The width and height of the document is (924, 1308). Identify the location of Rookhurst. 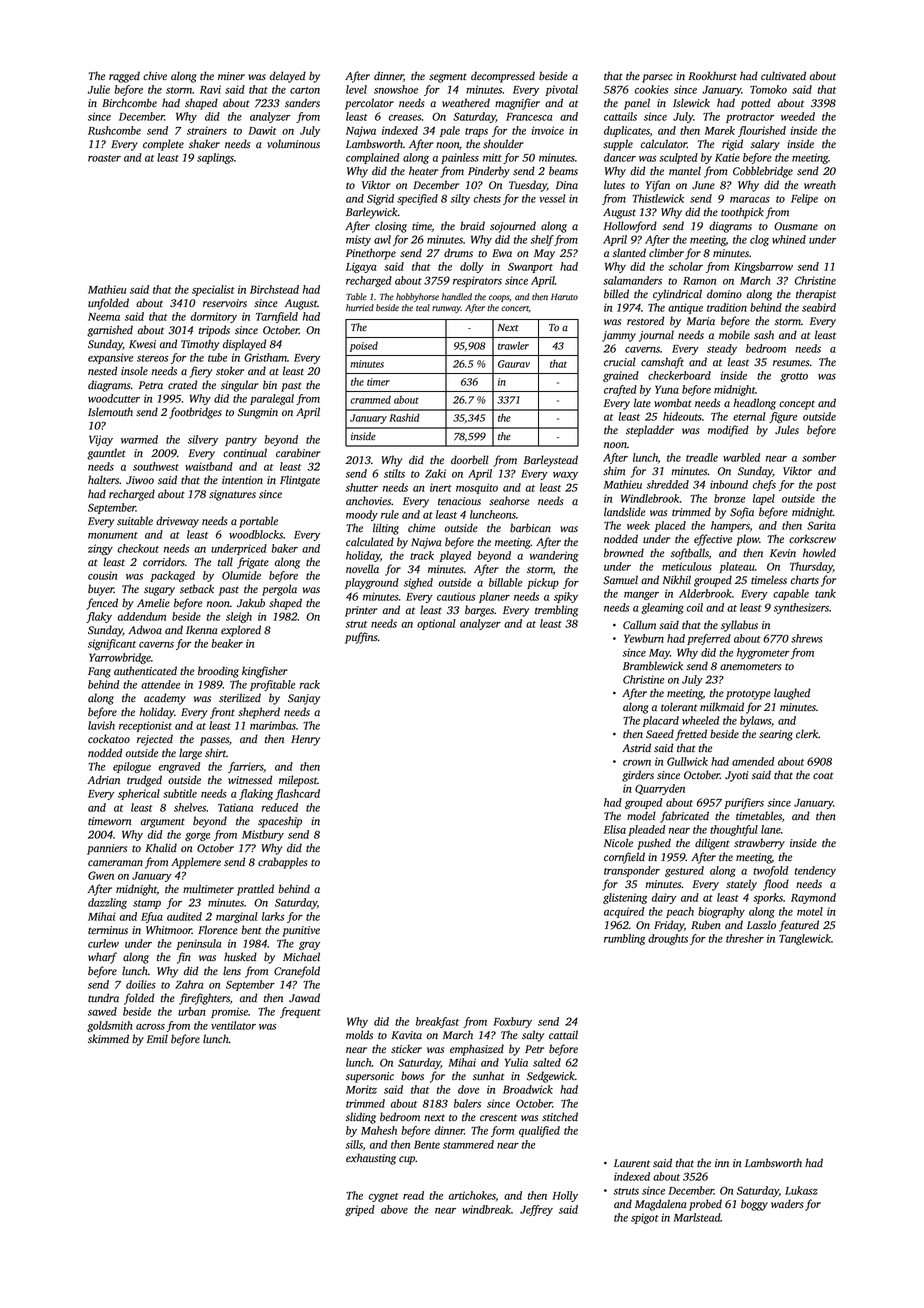
(712, 76).
